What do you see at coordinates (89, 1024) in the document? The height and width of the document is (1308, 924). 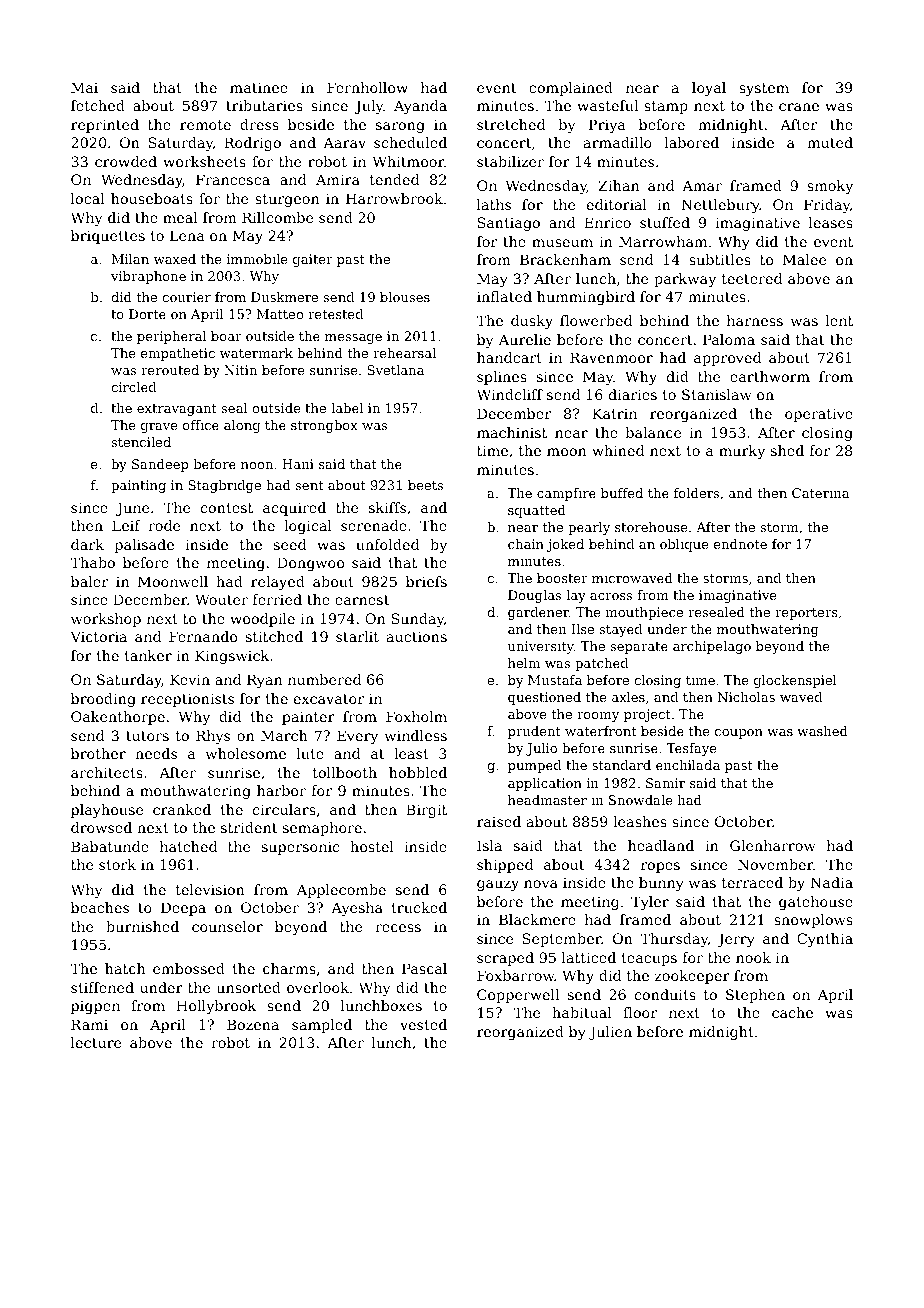 I see `Rami` at bounding box center [89, 1024].
